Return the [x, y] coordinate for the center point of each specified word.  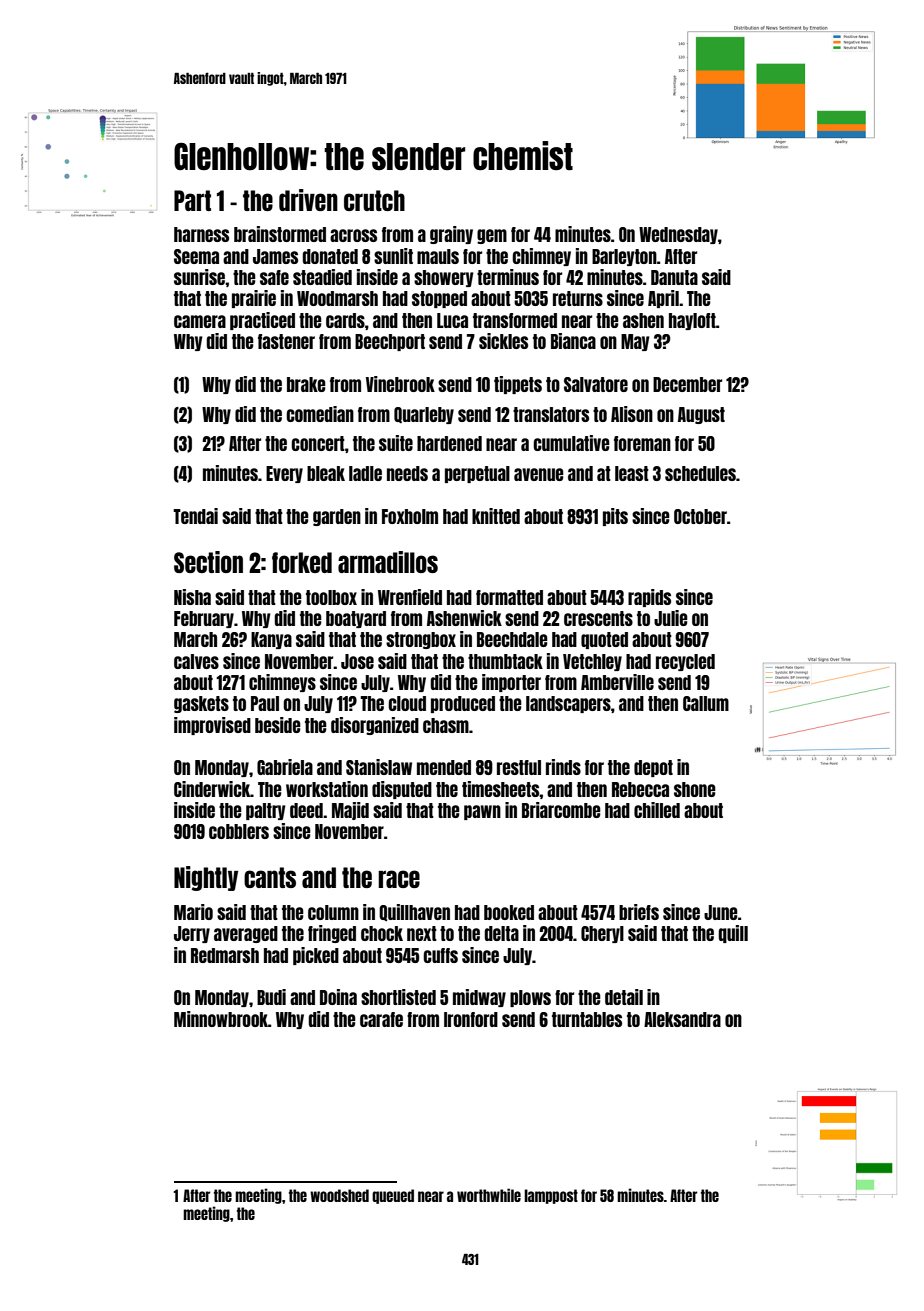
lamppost [551, 1196]
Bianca [573, 341]
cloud [407, 703]
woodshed [339, 1195]
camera [200, 321]
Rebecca [640, 789]
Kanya [271, 640]
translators [551, 414]
